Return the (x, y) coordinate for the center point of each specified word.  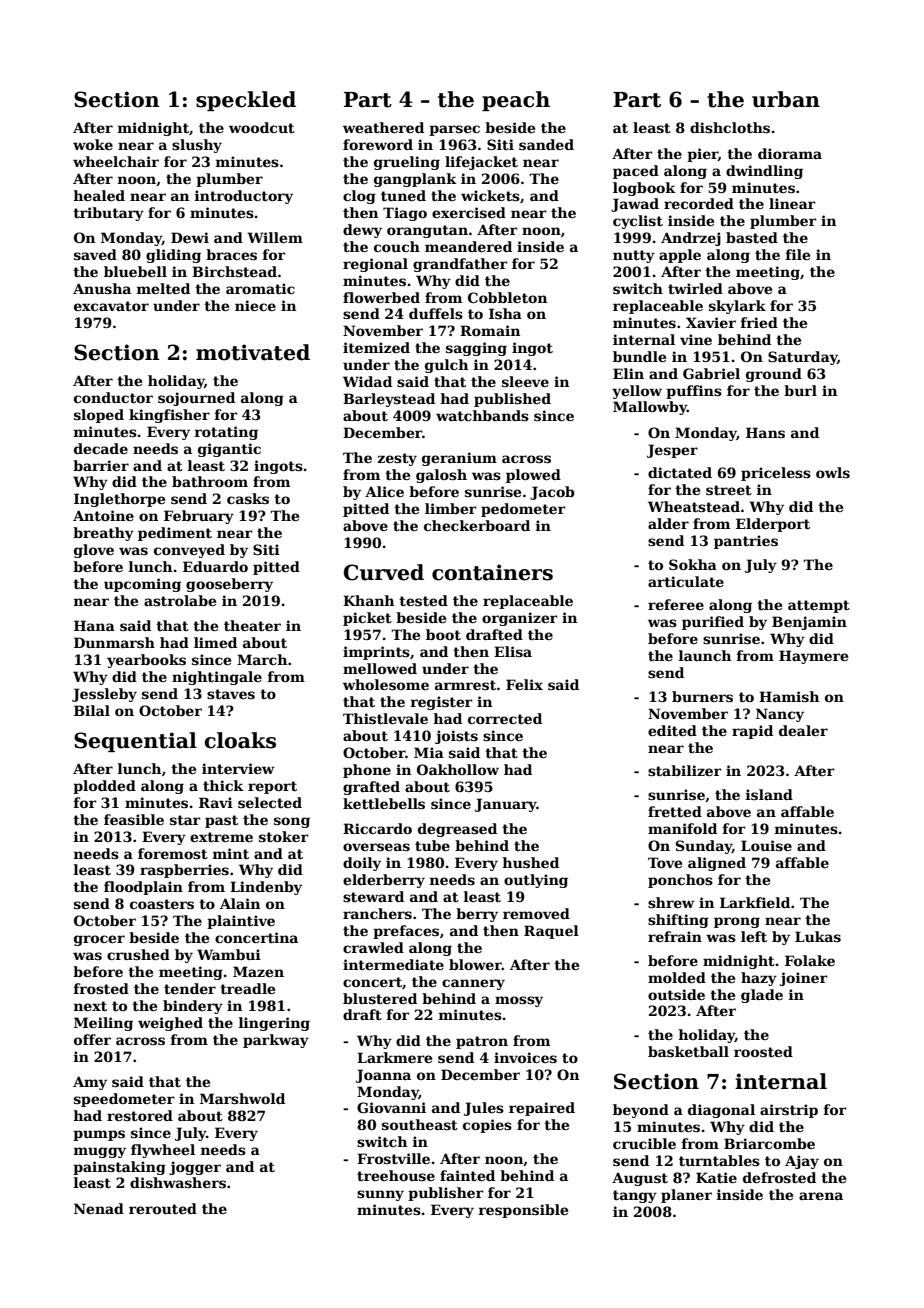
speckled (246, 101)
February (199, 517)
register (442, 703)
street (729, 490)
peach (516, 101)
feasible (134, 819)
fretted (675, 811)
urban (786, 99)
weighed (170, 1024)
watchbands (482, 415)
